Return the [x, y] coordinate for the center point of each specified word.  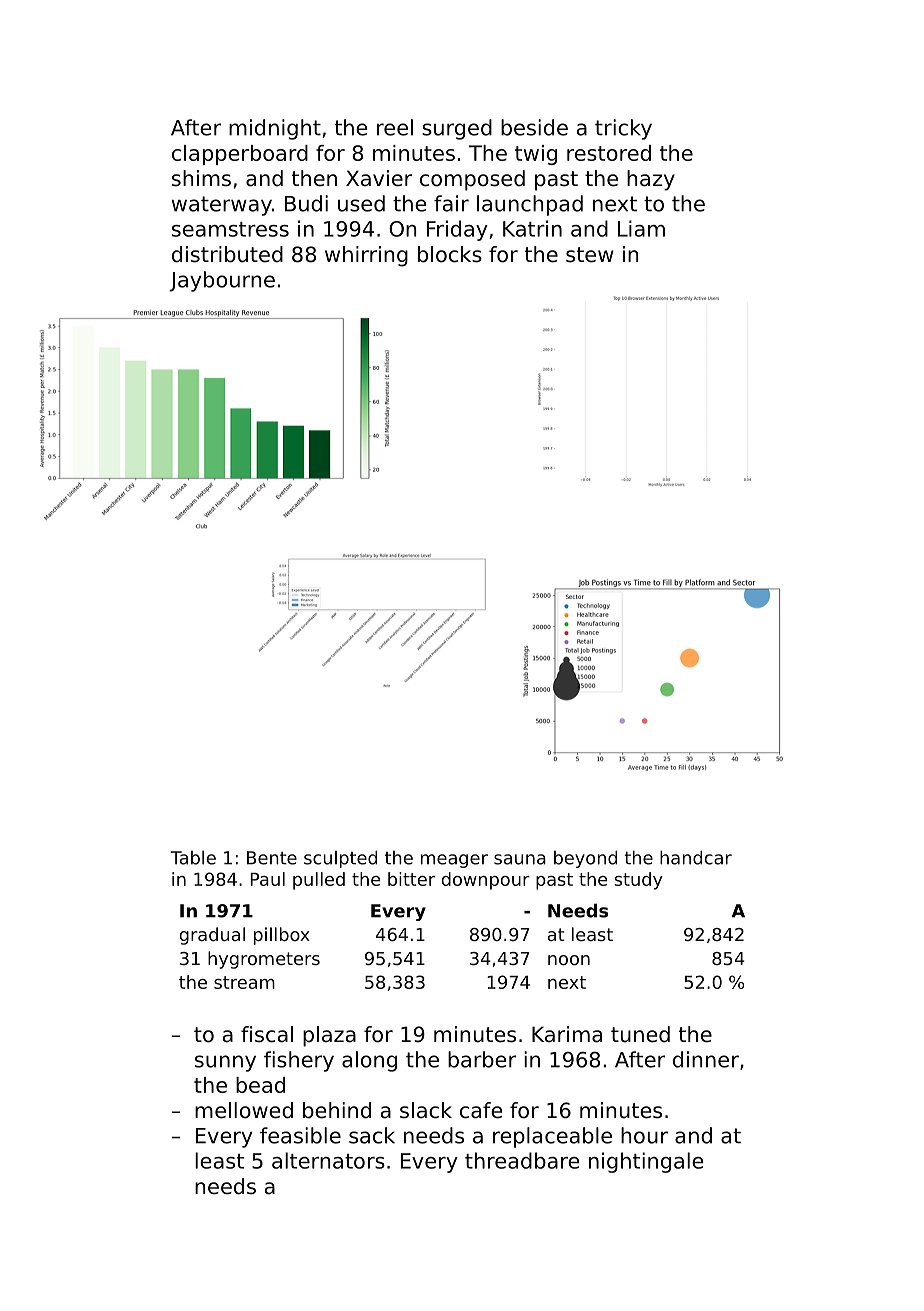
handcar [696, 857]
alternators [328, 1160]
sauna [520, 859]
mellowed [244, 1110]
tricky [623, 129]
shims [201, 178]
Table [193, 857]
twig [536, 155]
